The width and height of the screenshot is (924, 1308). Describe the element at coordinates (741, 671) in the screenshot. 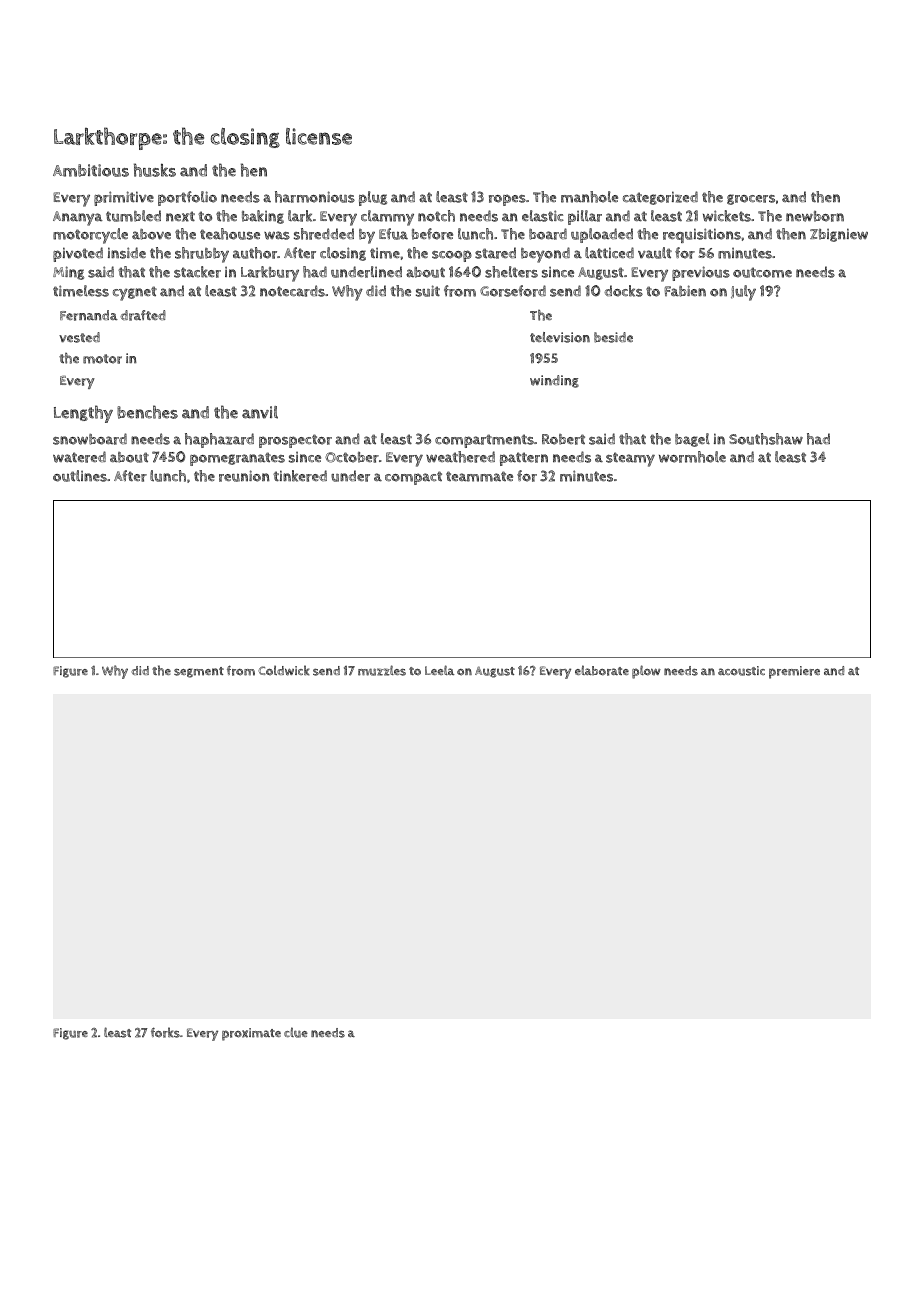

I see `acoustic` at that location.
